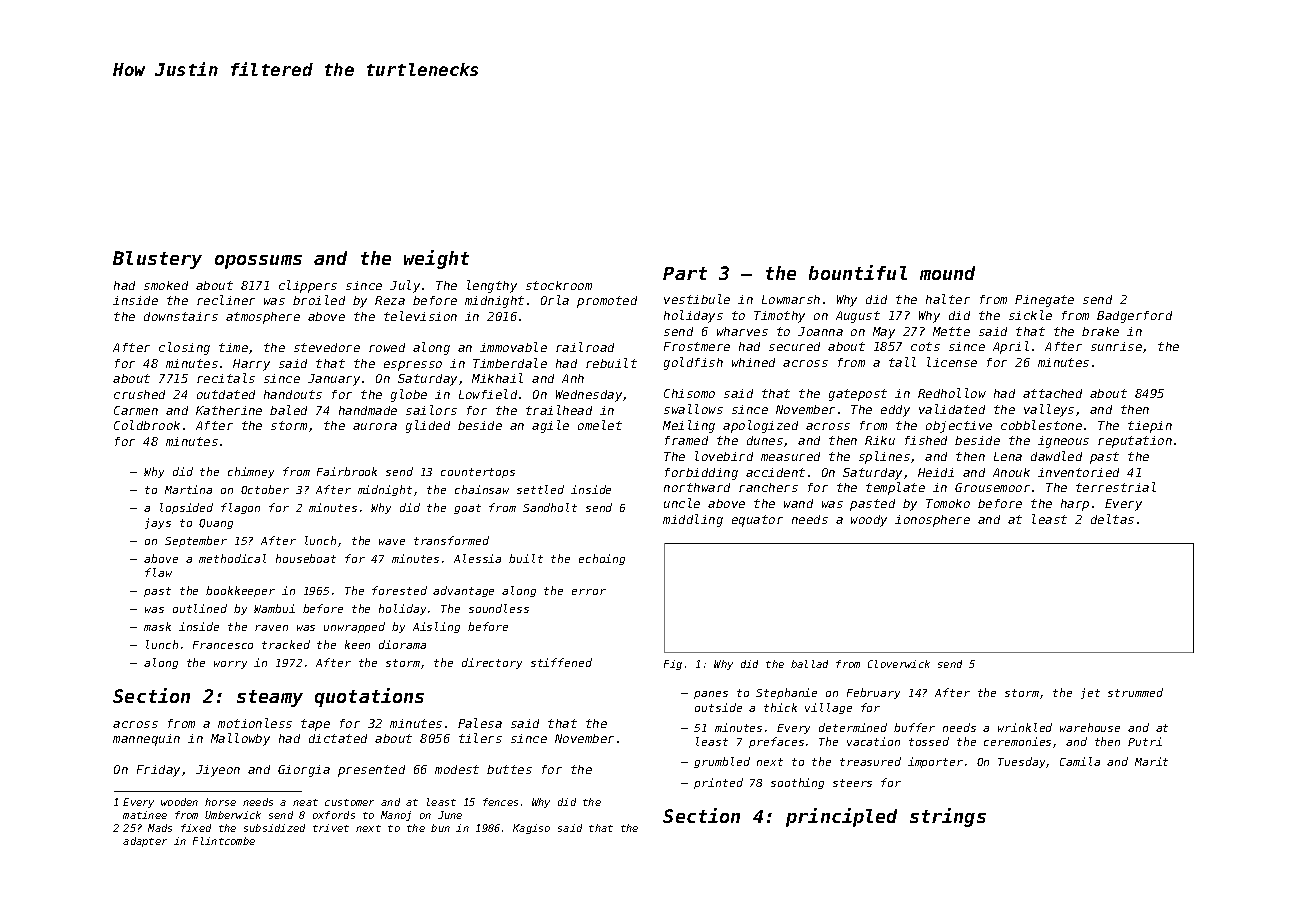  I want to click on aurora, so click(375, 426).
